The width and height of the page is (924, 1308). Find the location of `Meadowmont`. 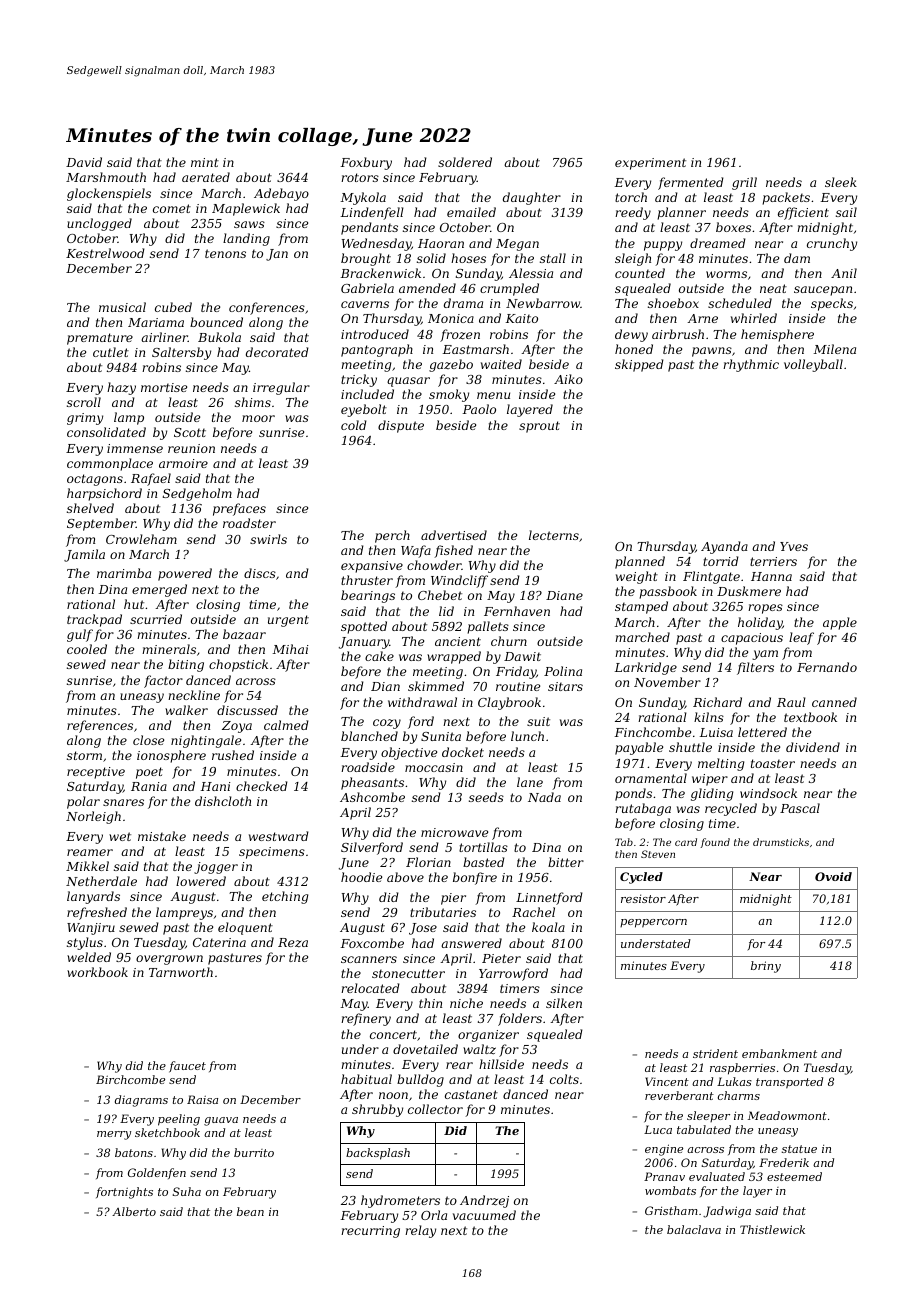

Meadowmont is located at coordinates (787, 1115).
